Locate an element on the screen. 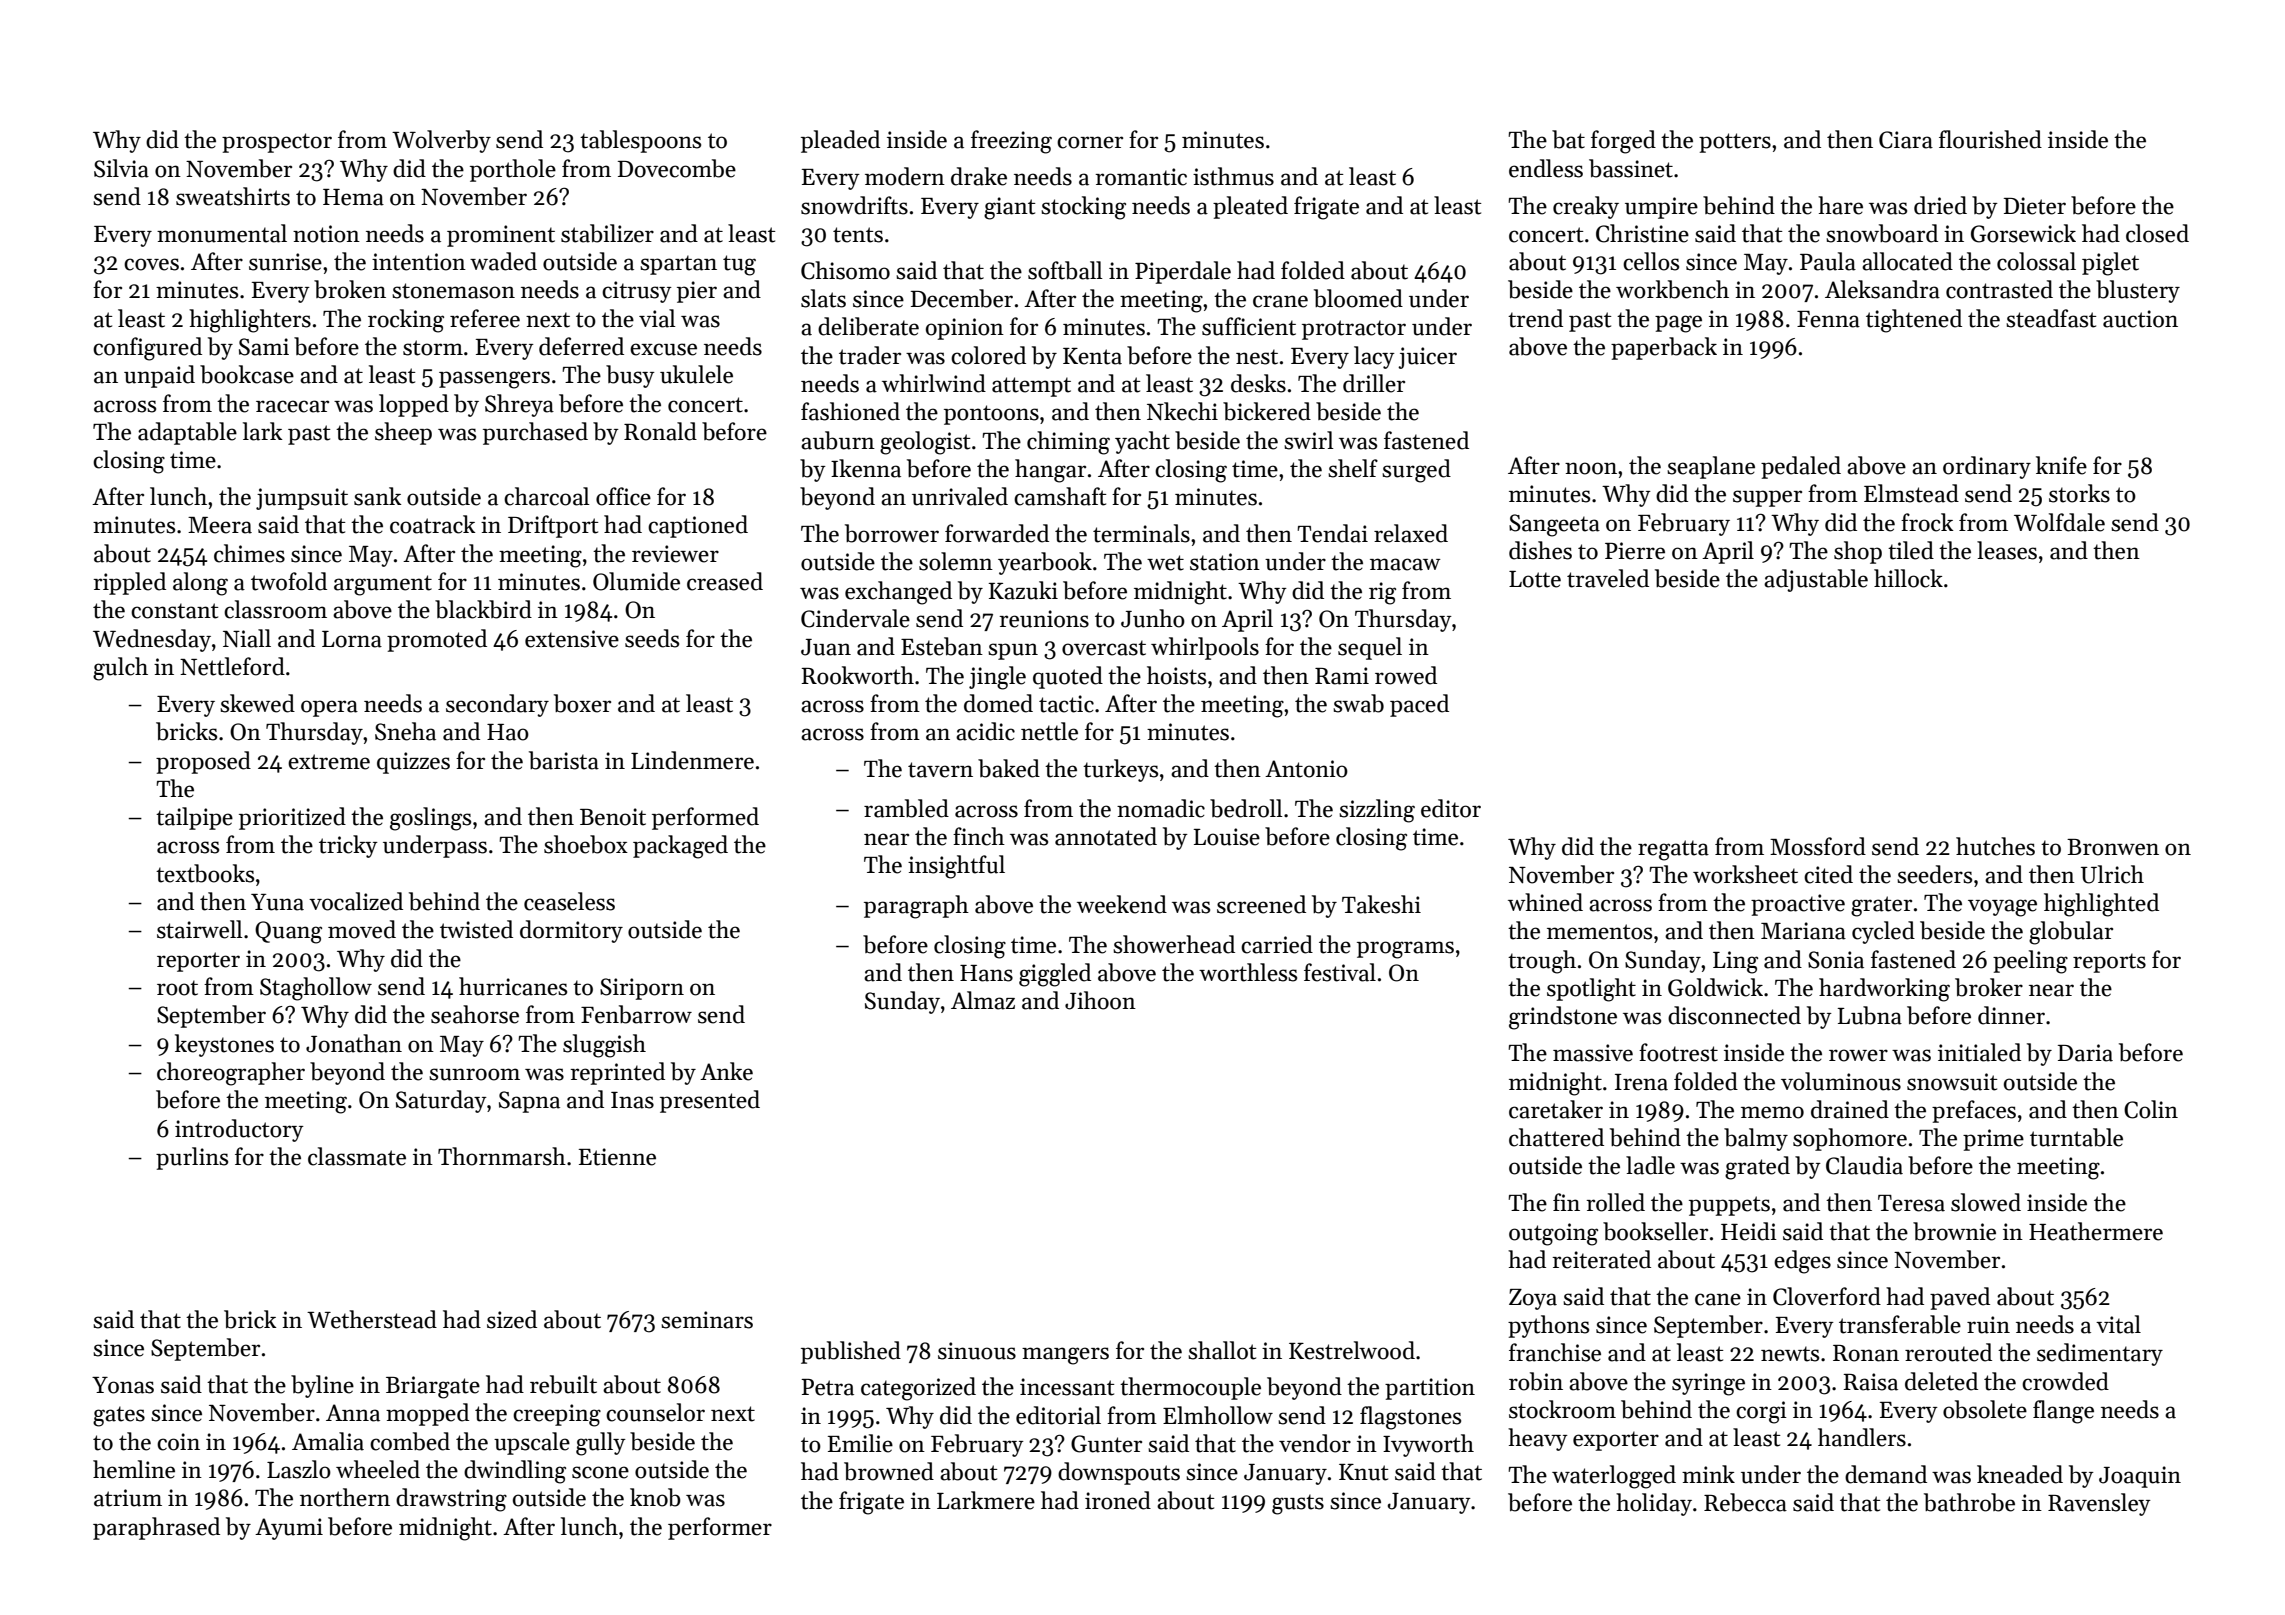 This screenshot has height=1615, width=2285. outgoing is located at coordinates (1553, 1234).
